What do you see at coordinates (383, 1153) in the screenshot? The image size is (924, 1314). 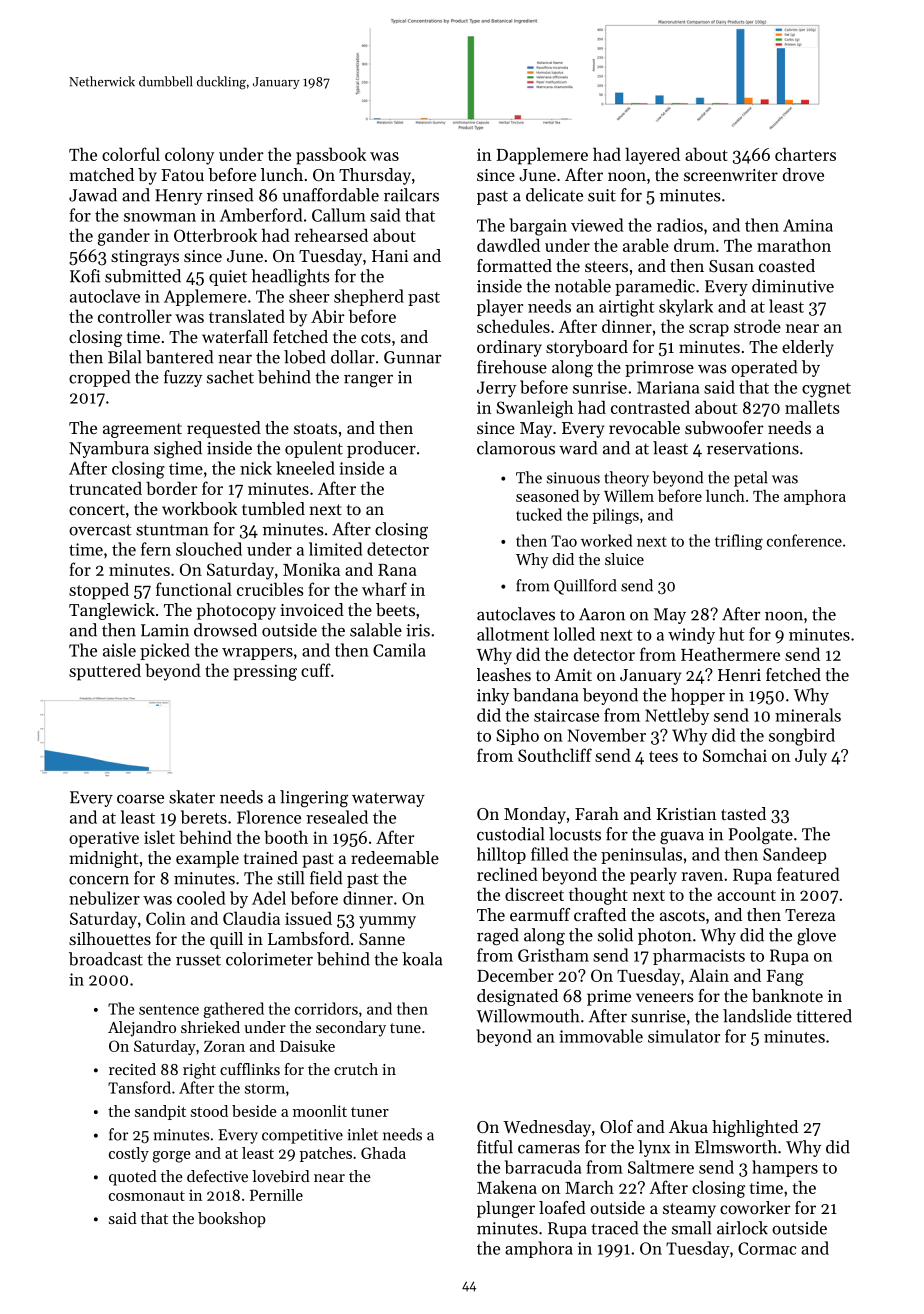 I see `Ghada` at bounding box center [383, 1153].
